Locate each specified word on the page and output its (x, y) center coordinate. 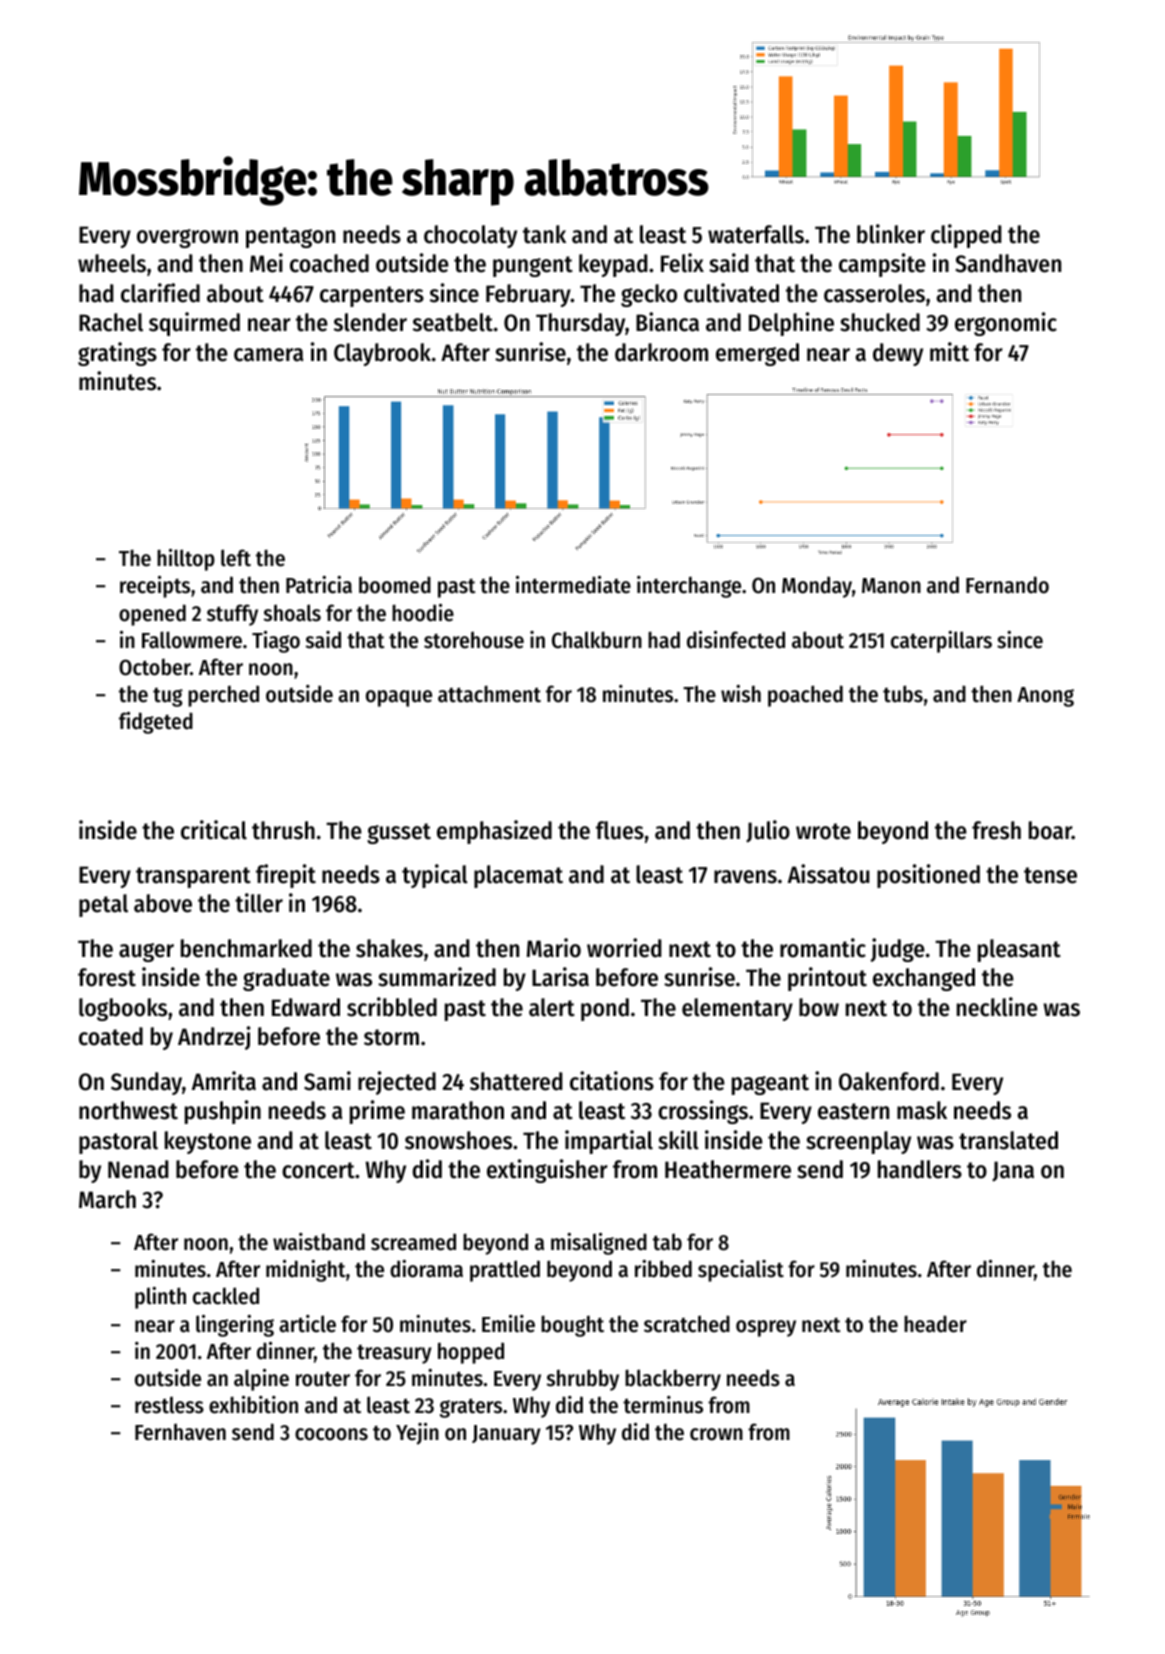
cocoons (331, 1434)
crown (716, 1434)
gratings (117, 354)
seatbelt (453, 322)
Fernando (1007, 585)
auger (146, 952)
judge (897, 950)
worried (624, 948)
